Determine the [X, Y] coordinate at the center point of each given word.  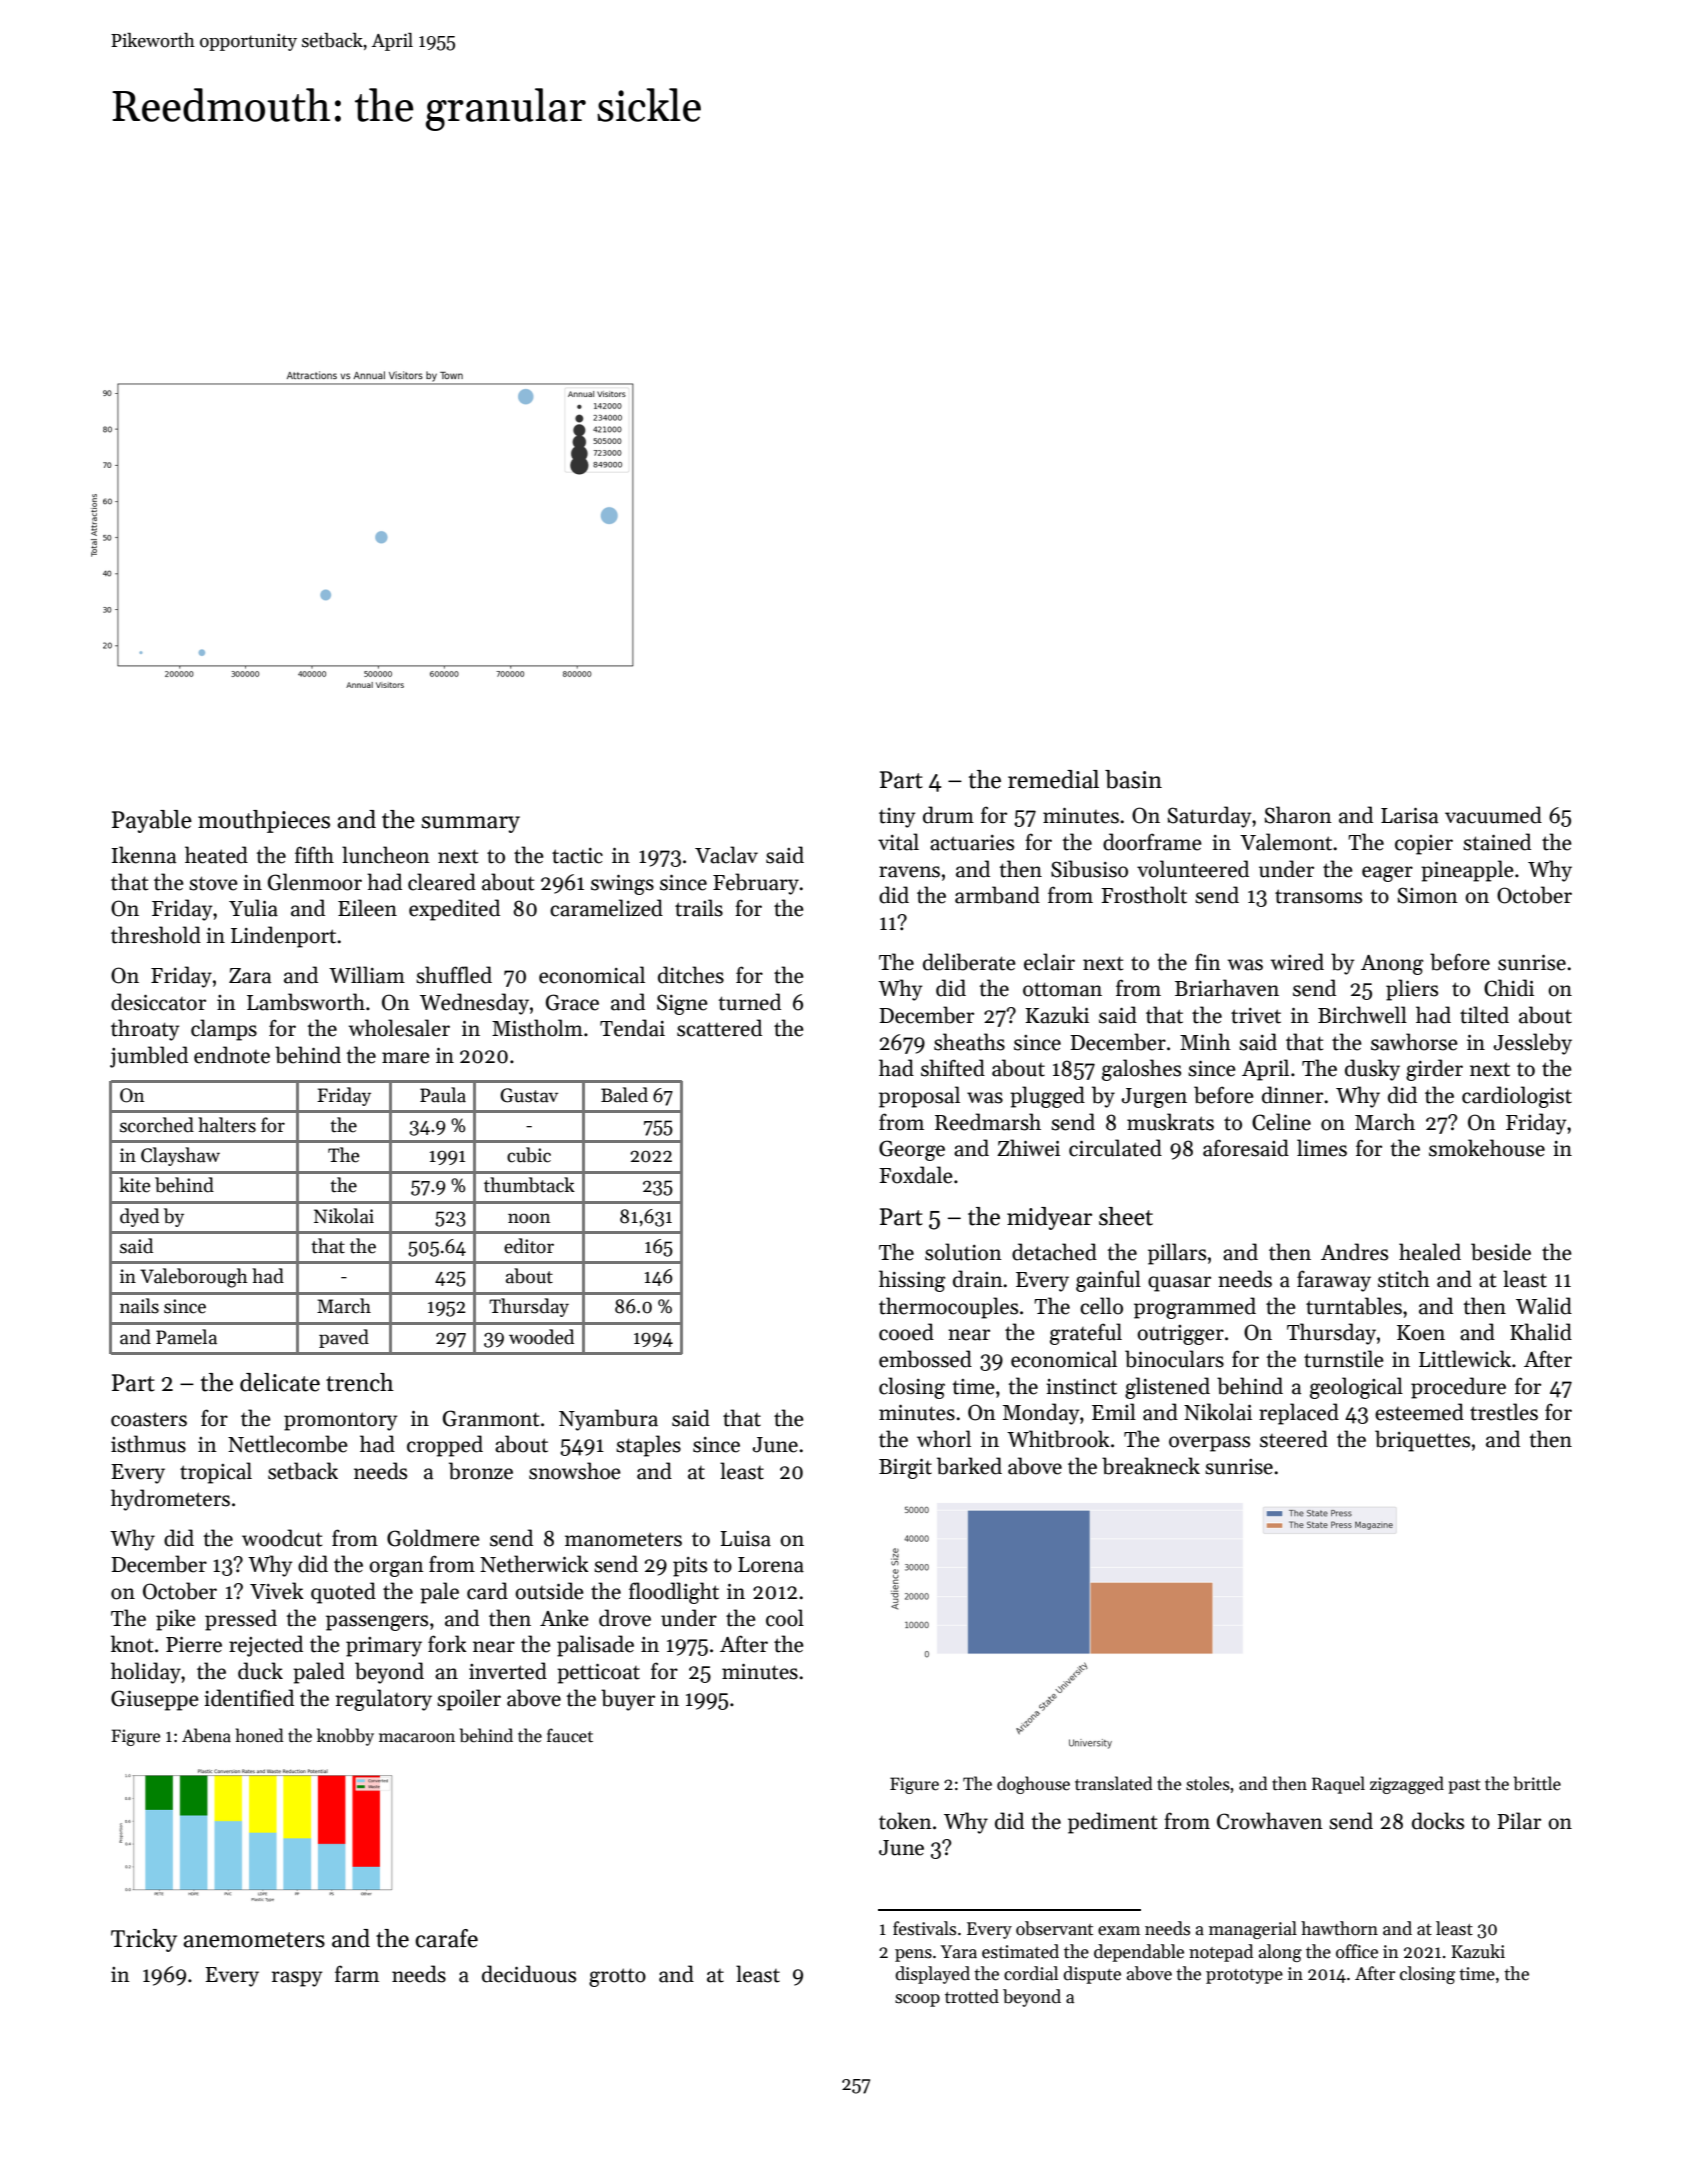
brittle [1537, 1783]
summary [470, 824]
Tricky [144, 1940]
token [905, 1821]
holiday [146, 1673]
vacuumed [1493, 815]
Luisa [745, 1539]
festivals [924, 1928]
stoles [1208, 1783]
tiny [897, 818]
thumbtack [529, 1185]
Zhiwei [1028, 1148]
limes [1322, 1148]
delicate [280, 1382]
